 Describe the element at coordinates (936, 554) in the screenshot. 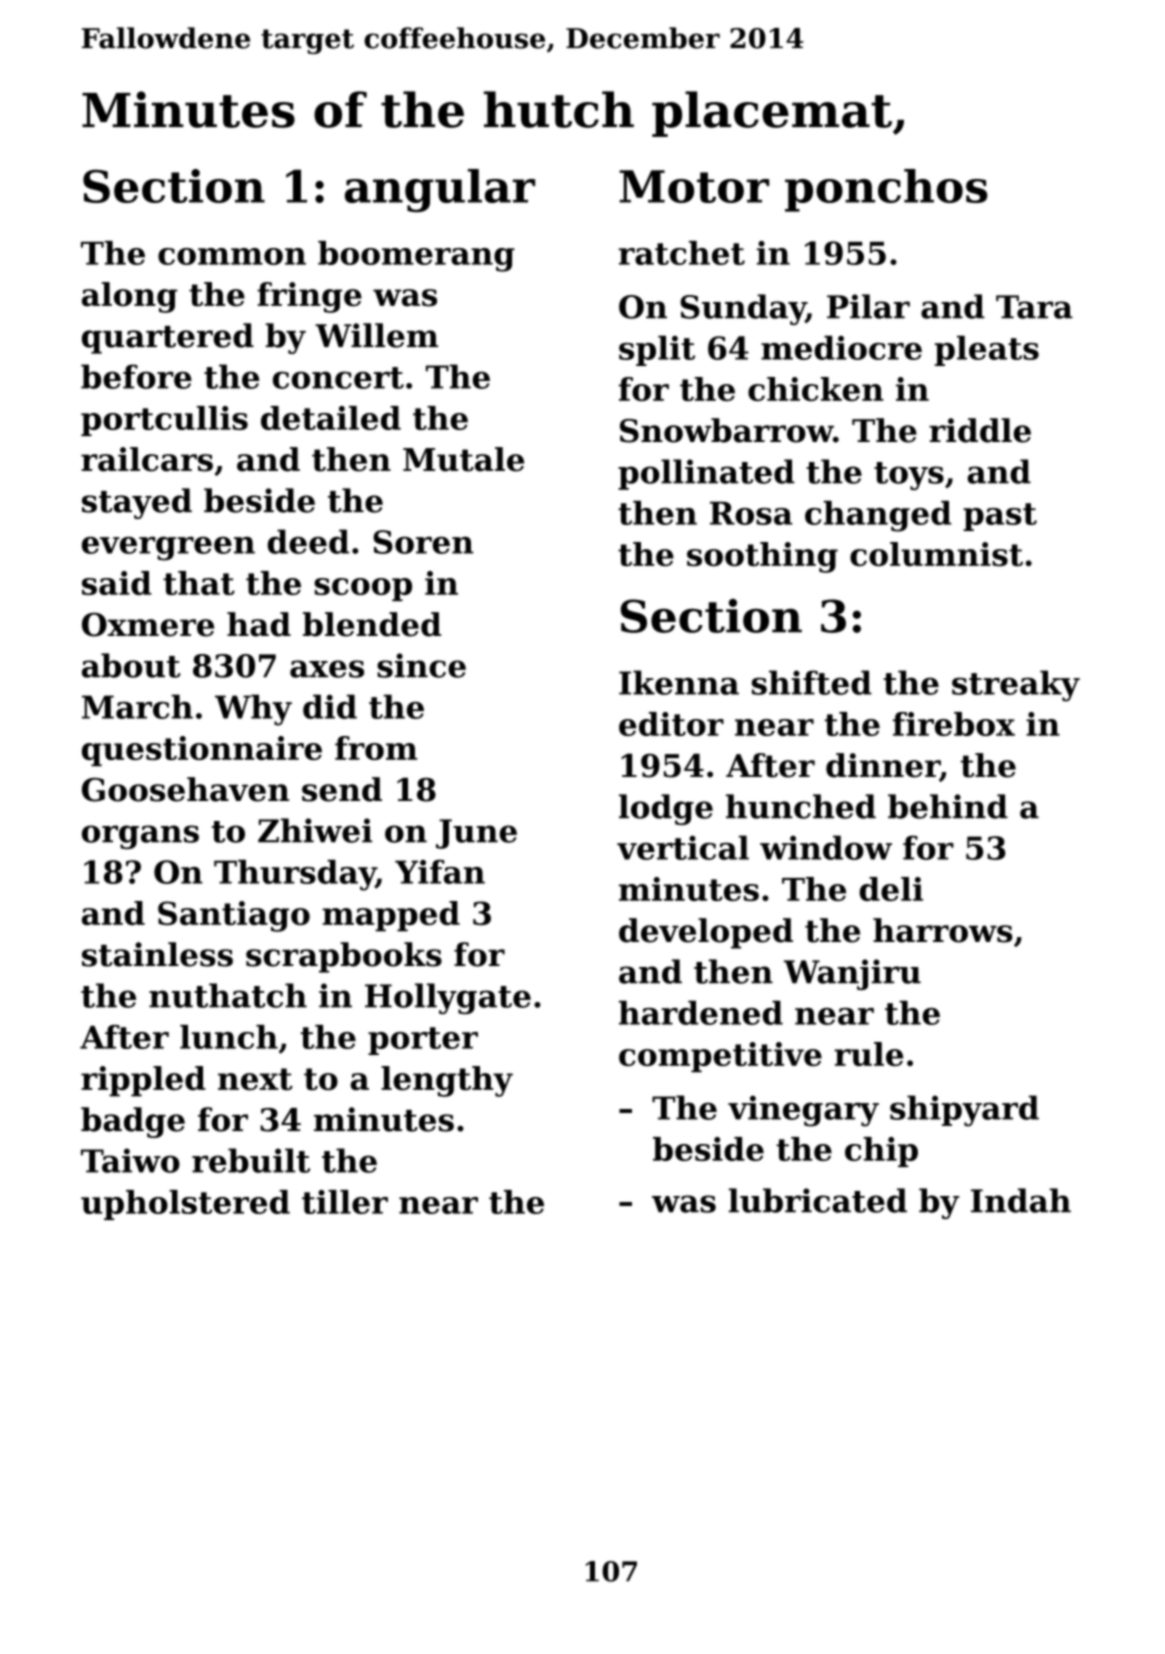

I see `columnist` at that location.
